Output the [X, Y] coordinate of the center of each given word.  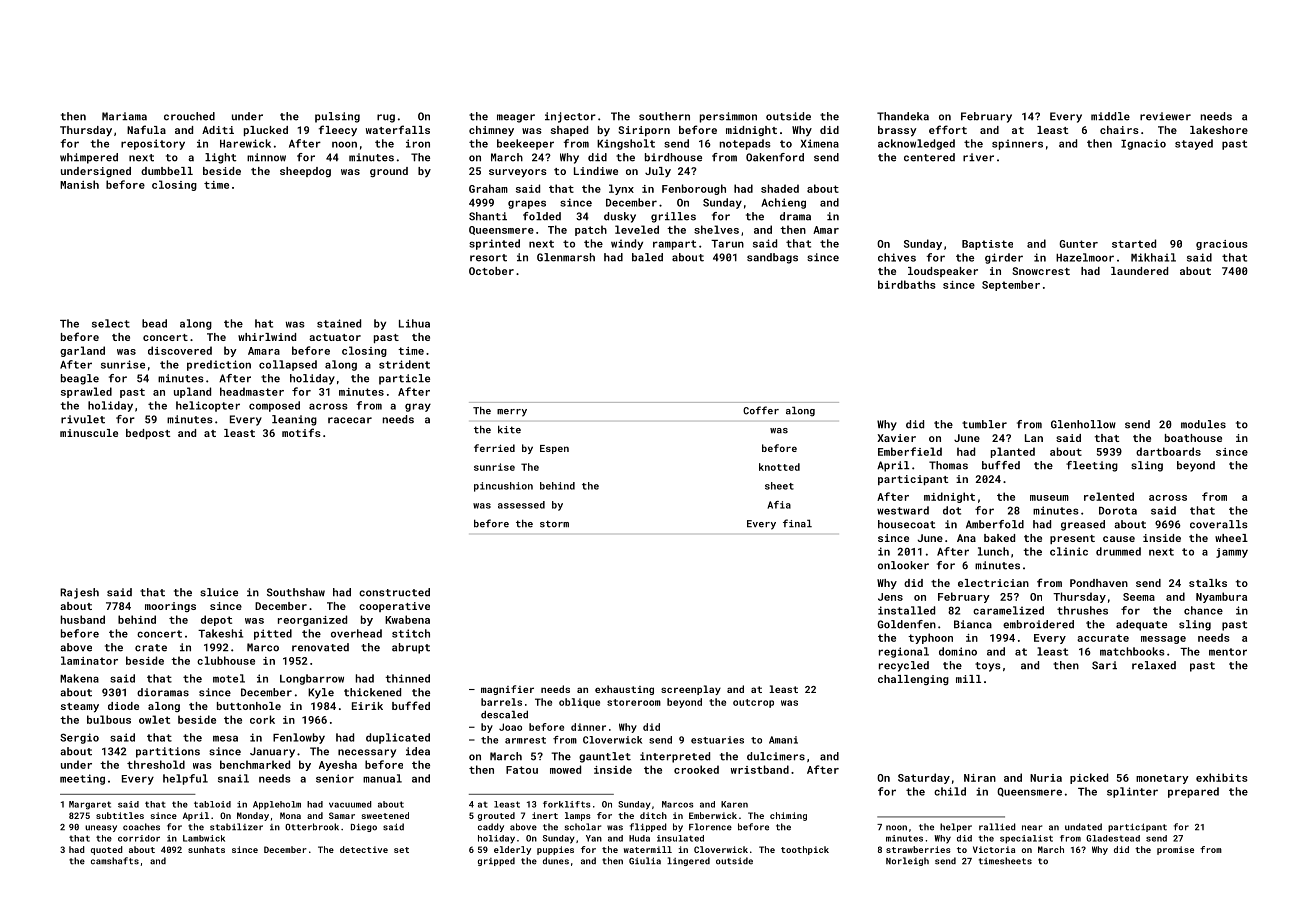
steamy [80, 708]
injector [570, 117]
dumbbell [167, 171]
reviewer [1165, 116]
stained [339, 323]
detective [364, 849]
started [1134, 243]
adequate [1141, 625]
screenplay [691, 690]
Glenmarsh [566, 257]
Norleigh [907, 861]
